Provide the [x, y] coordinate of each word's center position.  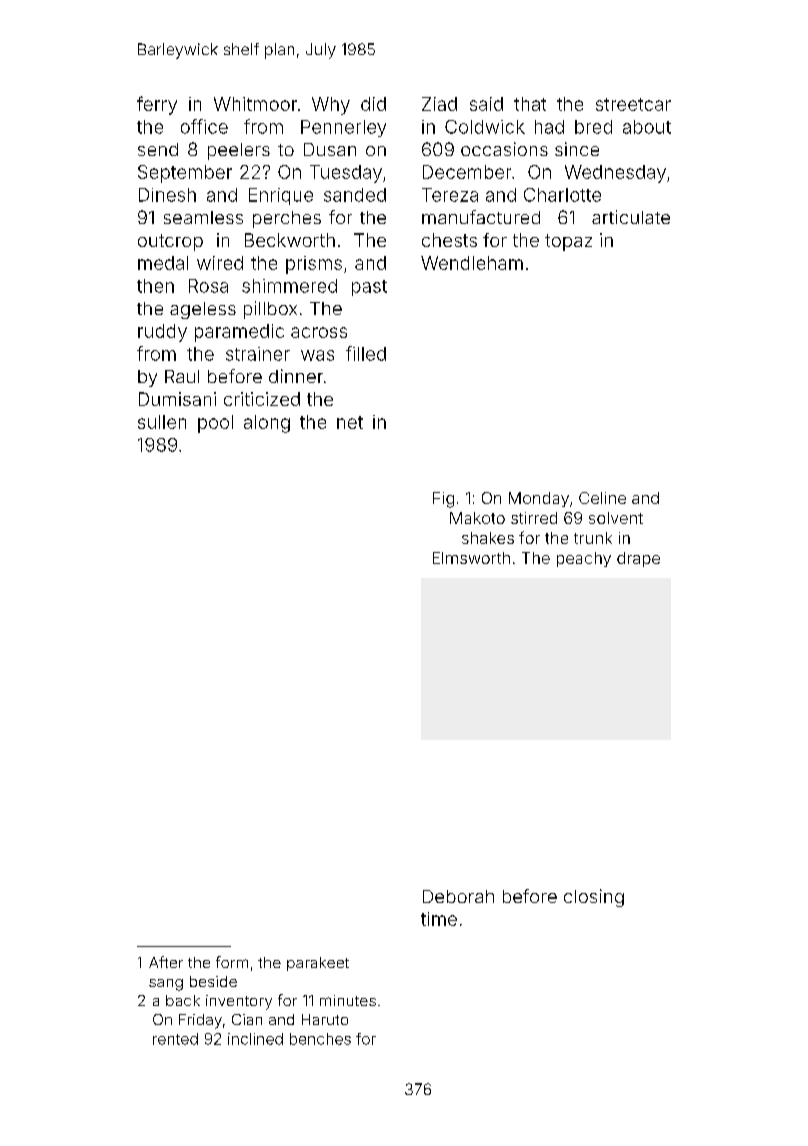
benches [320, 1039]
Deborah [458, 896]
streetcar [633, 104]
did [373, 104]
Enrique [281, 196]
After [166, 962]
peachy [584, 559]
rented [175, 1039]
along [267, 424]
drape [638, 559]
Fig [443, 500]
